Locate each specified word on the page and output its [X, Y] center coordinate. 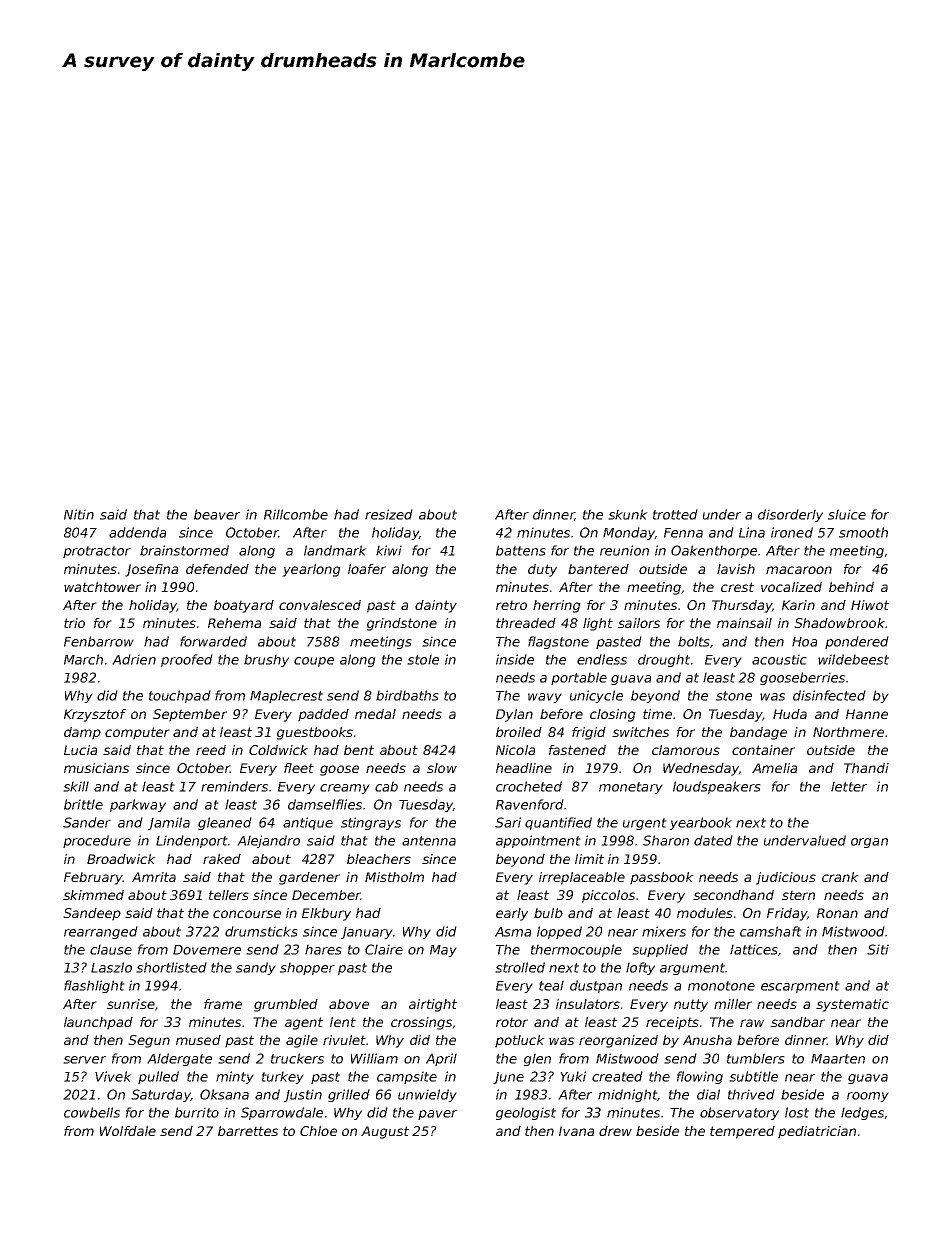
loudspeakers [717, 787]
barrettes [248, 1131]
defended [217, 569]
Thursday [742, 606]
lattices [754, 949]
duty [542, 570]
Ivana [576, 1131]
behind [851, 587]
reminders [234, 786]
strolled [520, 967]
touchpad [180, 696]
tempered [742, 1132]
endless [602, 659]
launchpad [98, 1023]
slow [442, 768]
